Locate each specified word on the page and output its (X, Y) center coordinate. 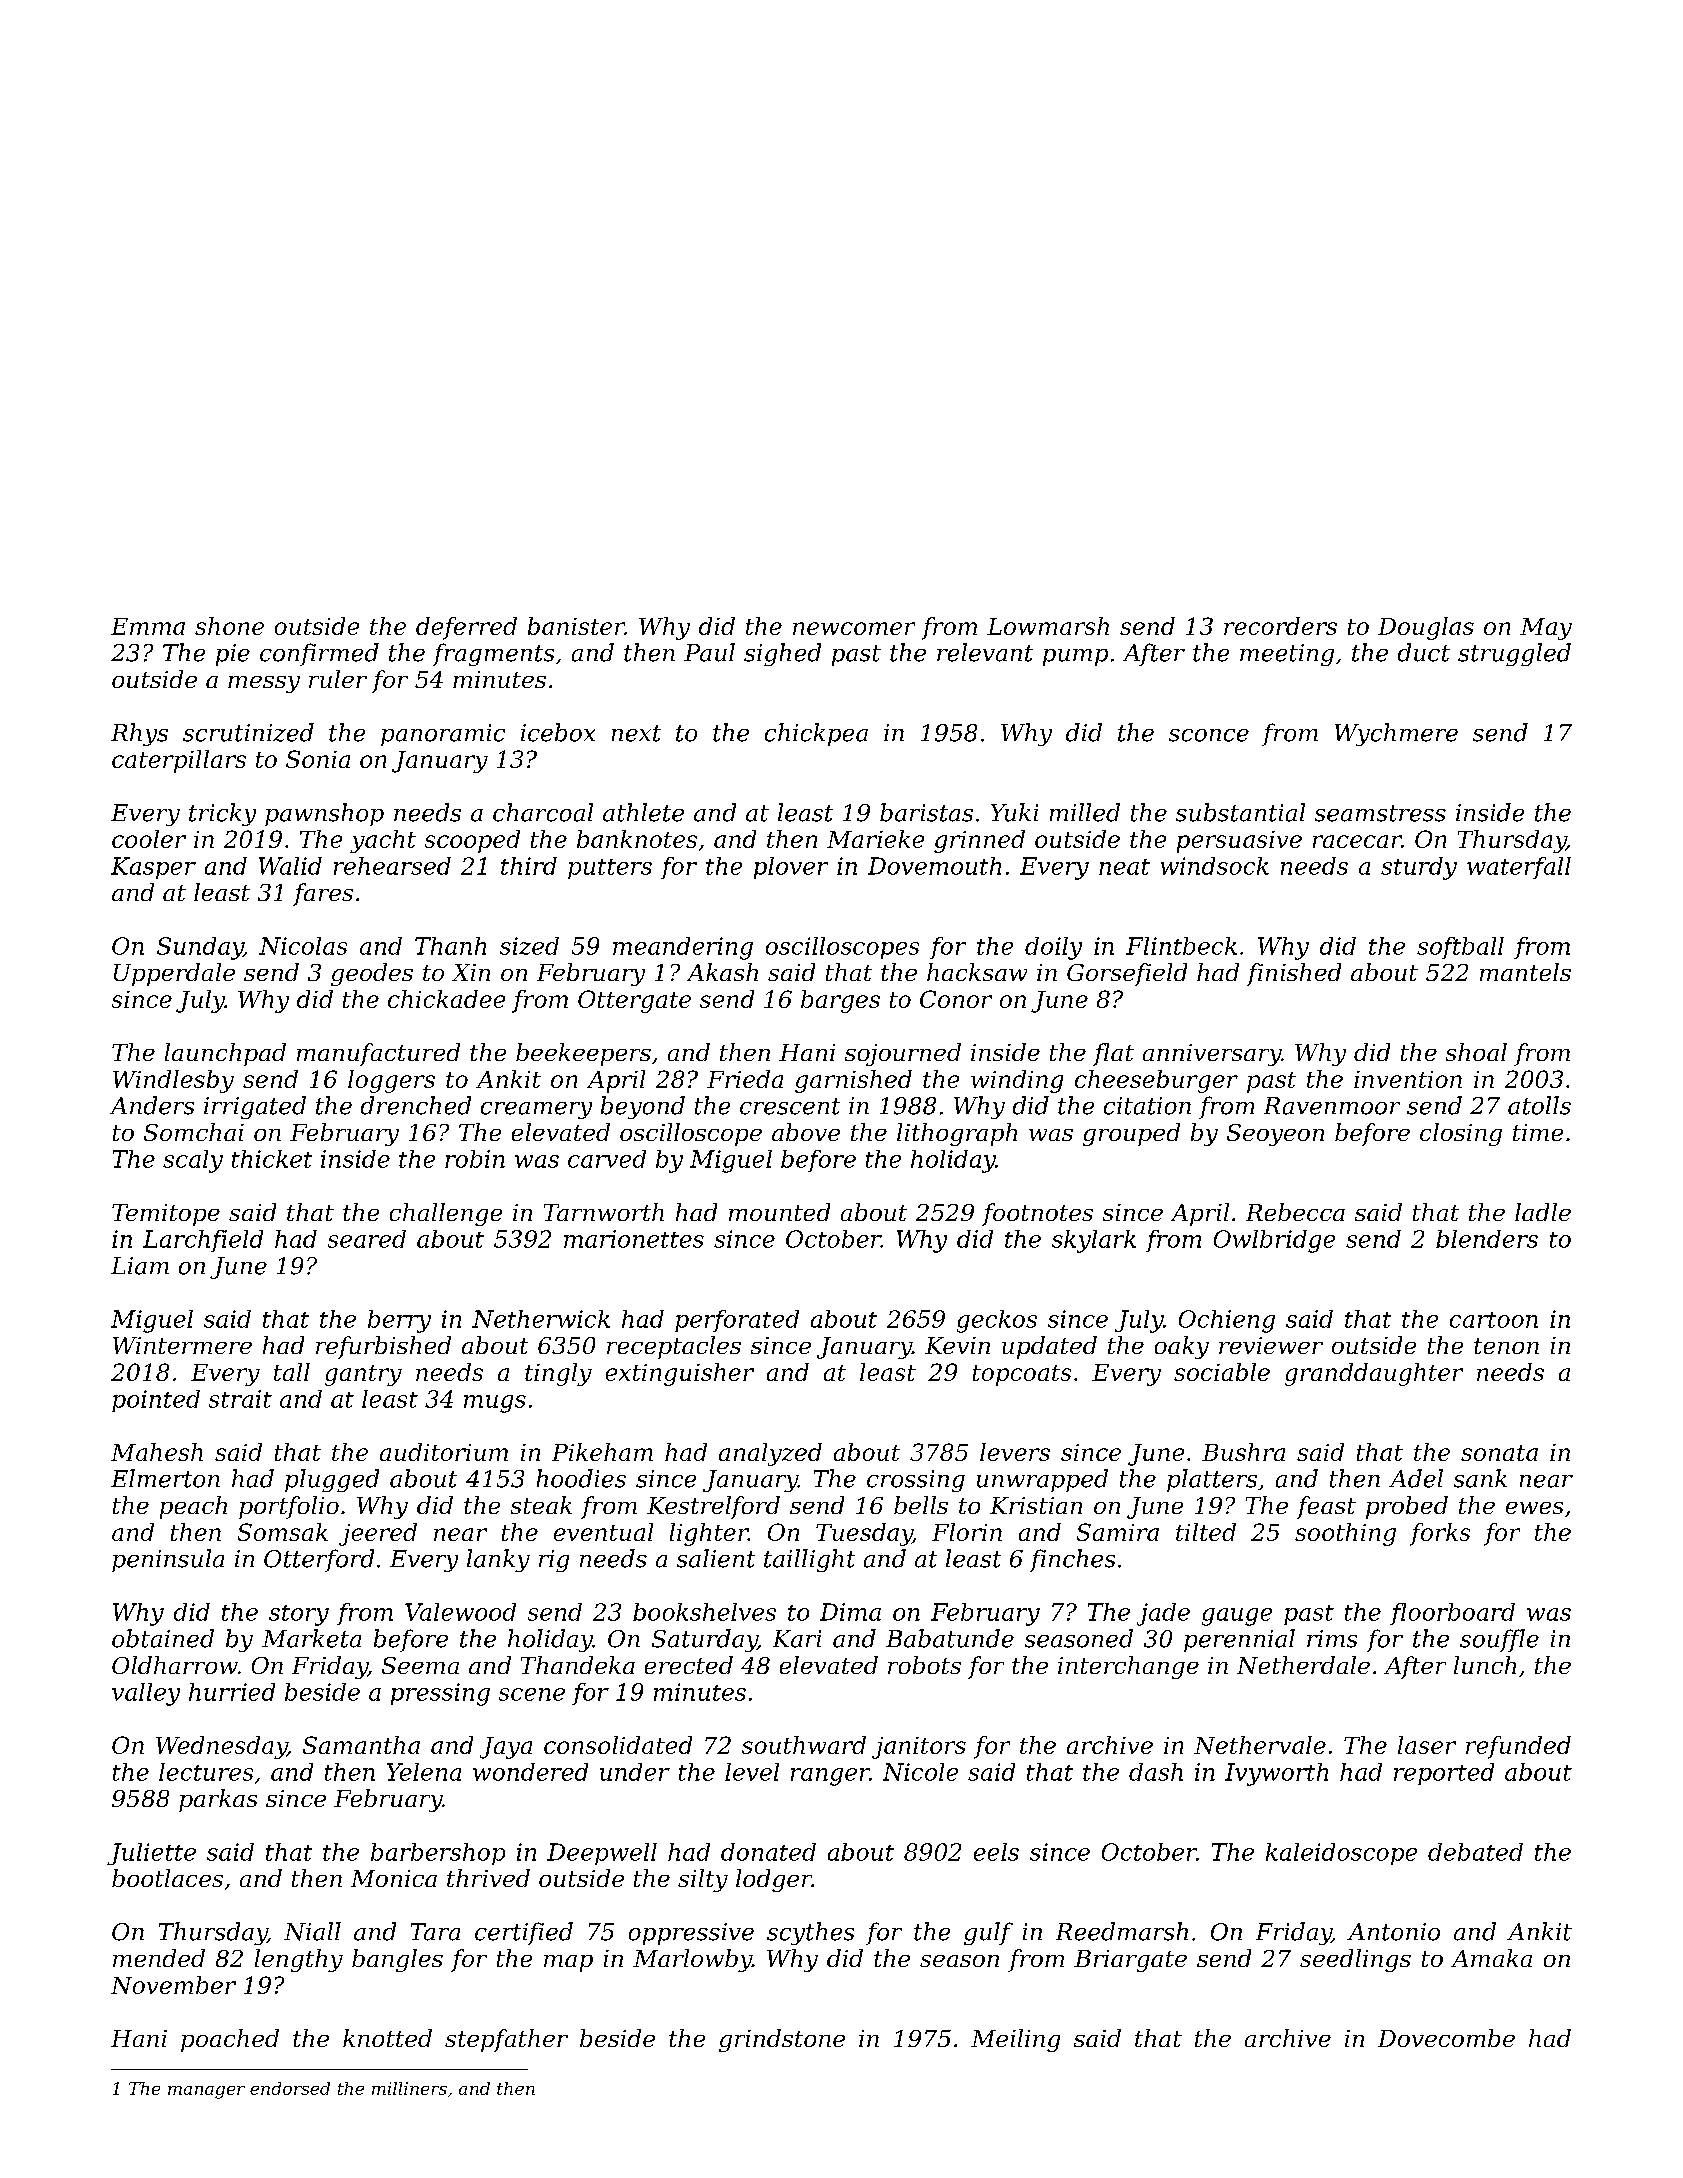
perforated (737, 1321)
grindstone (782, 2040)
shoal (1476, 1052)
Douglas (1426, 628)
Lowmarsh (1048, 626)
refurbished (383, 1347)
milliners (409, 2088)
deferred (466, 628)
